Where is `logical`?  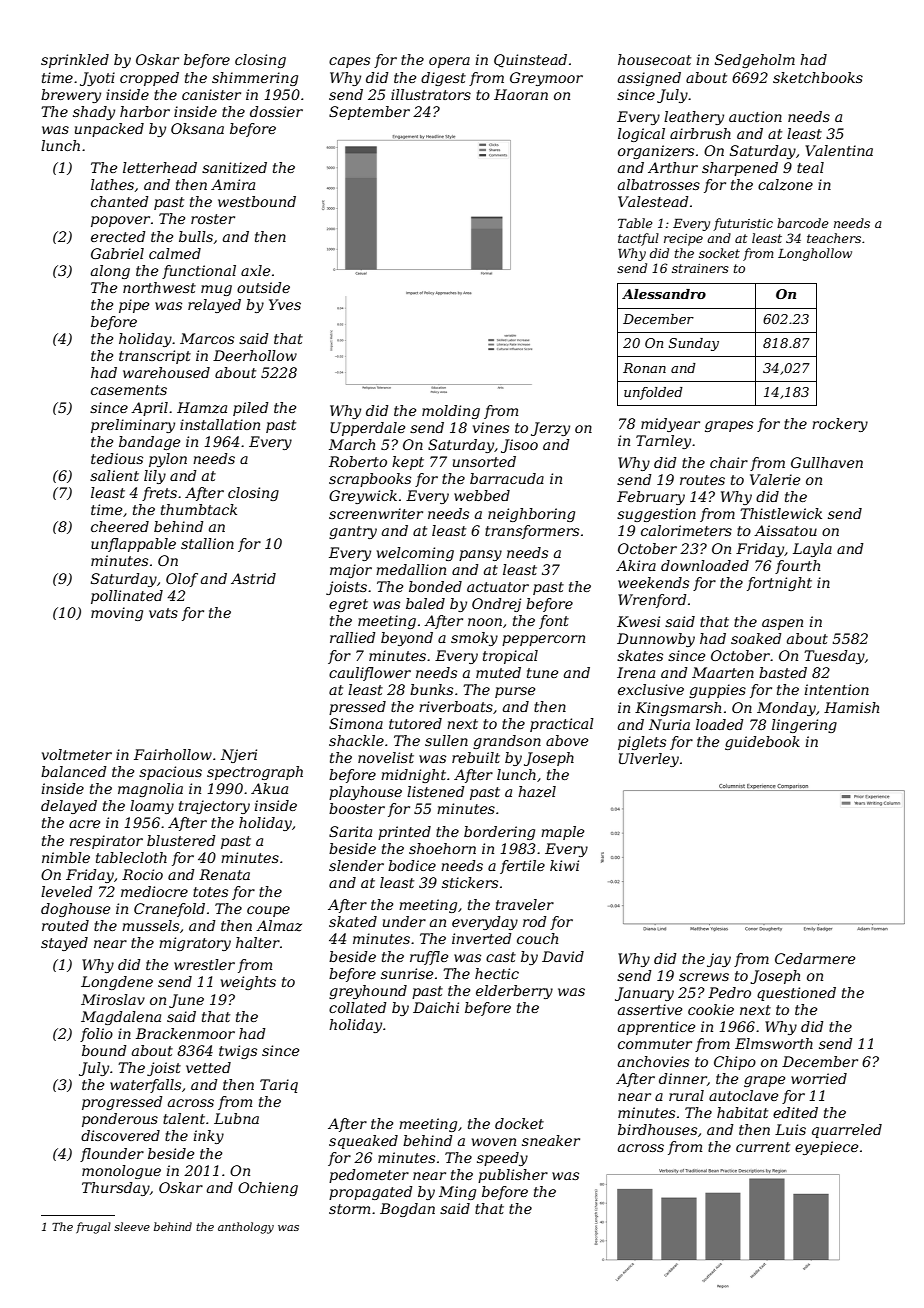 logical is located at coordinates (641, 135).
